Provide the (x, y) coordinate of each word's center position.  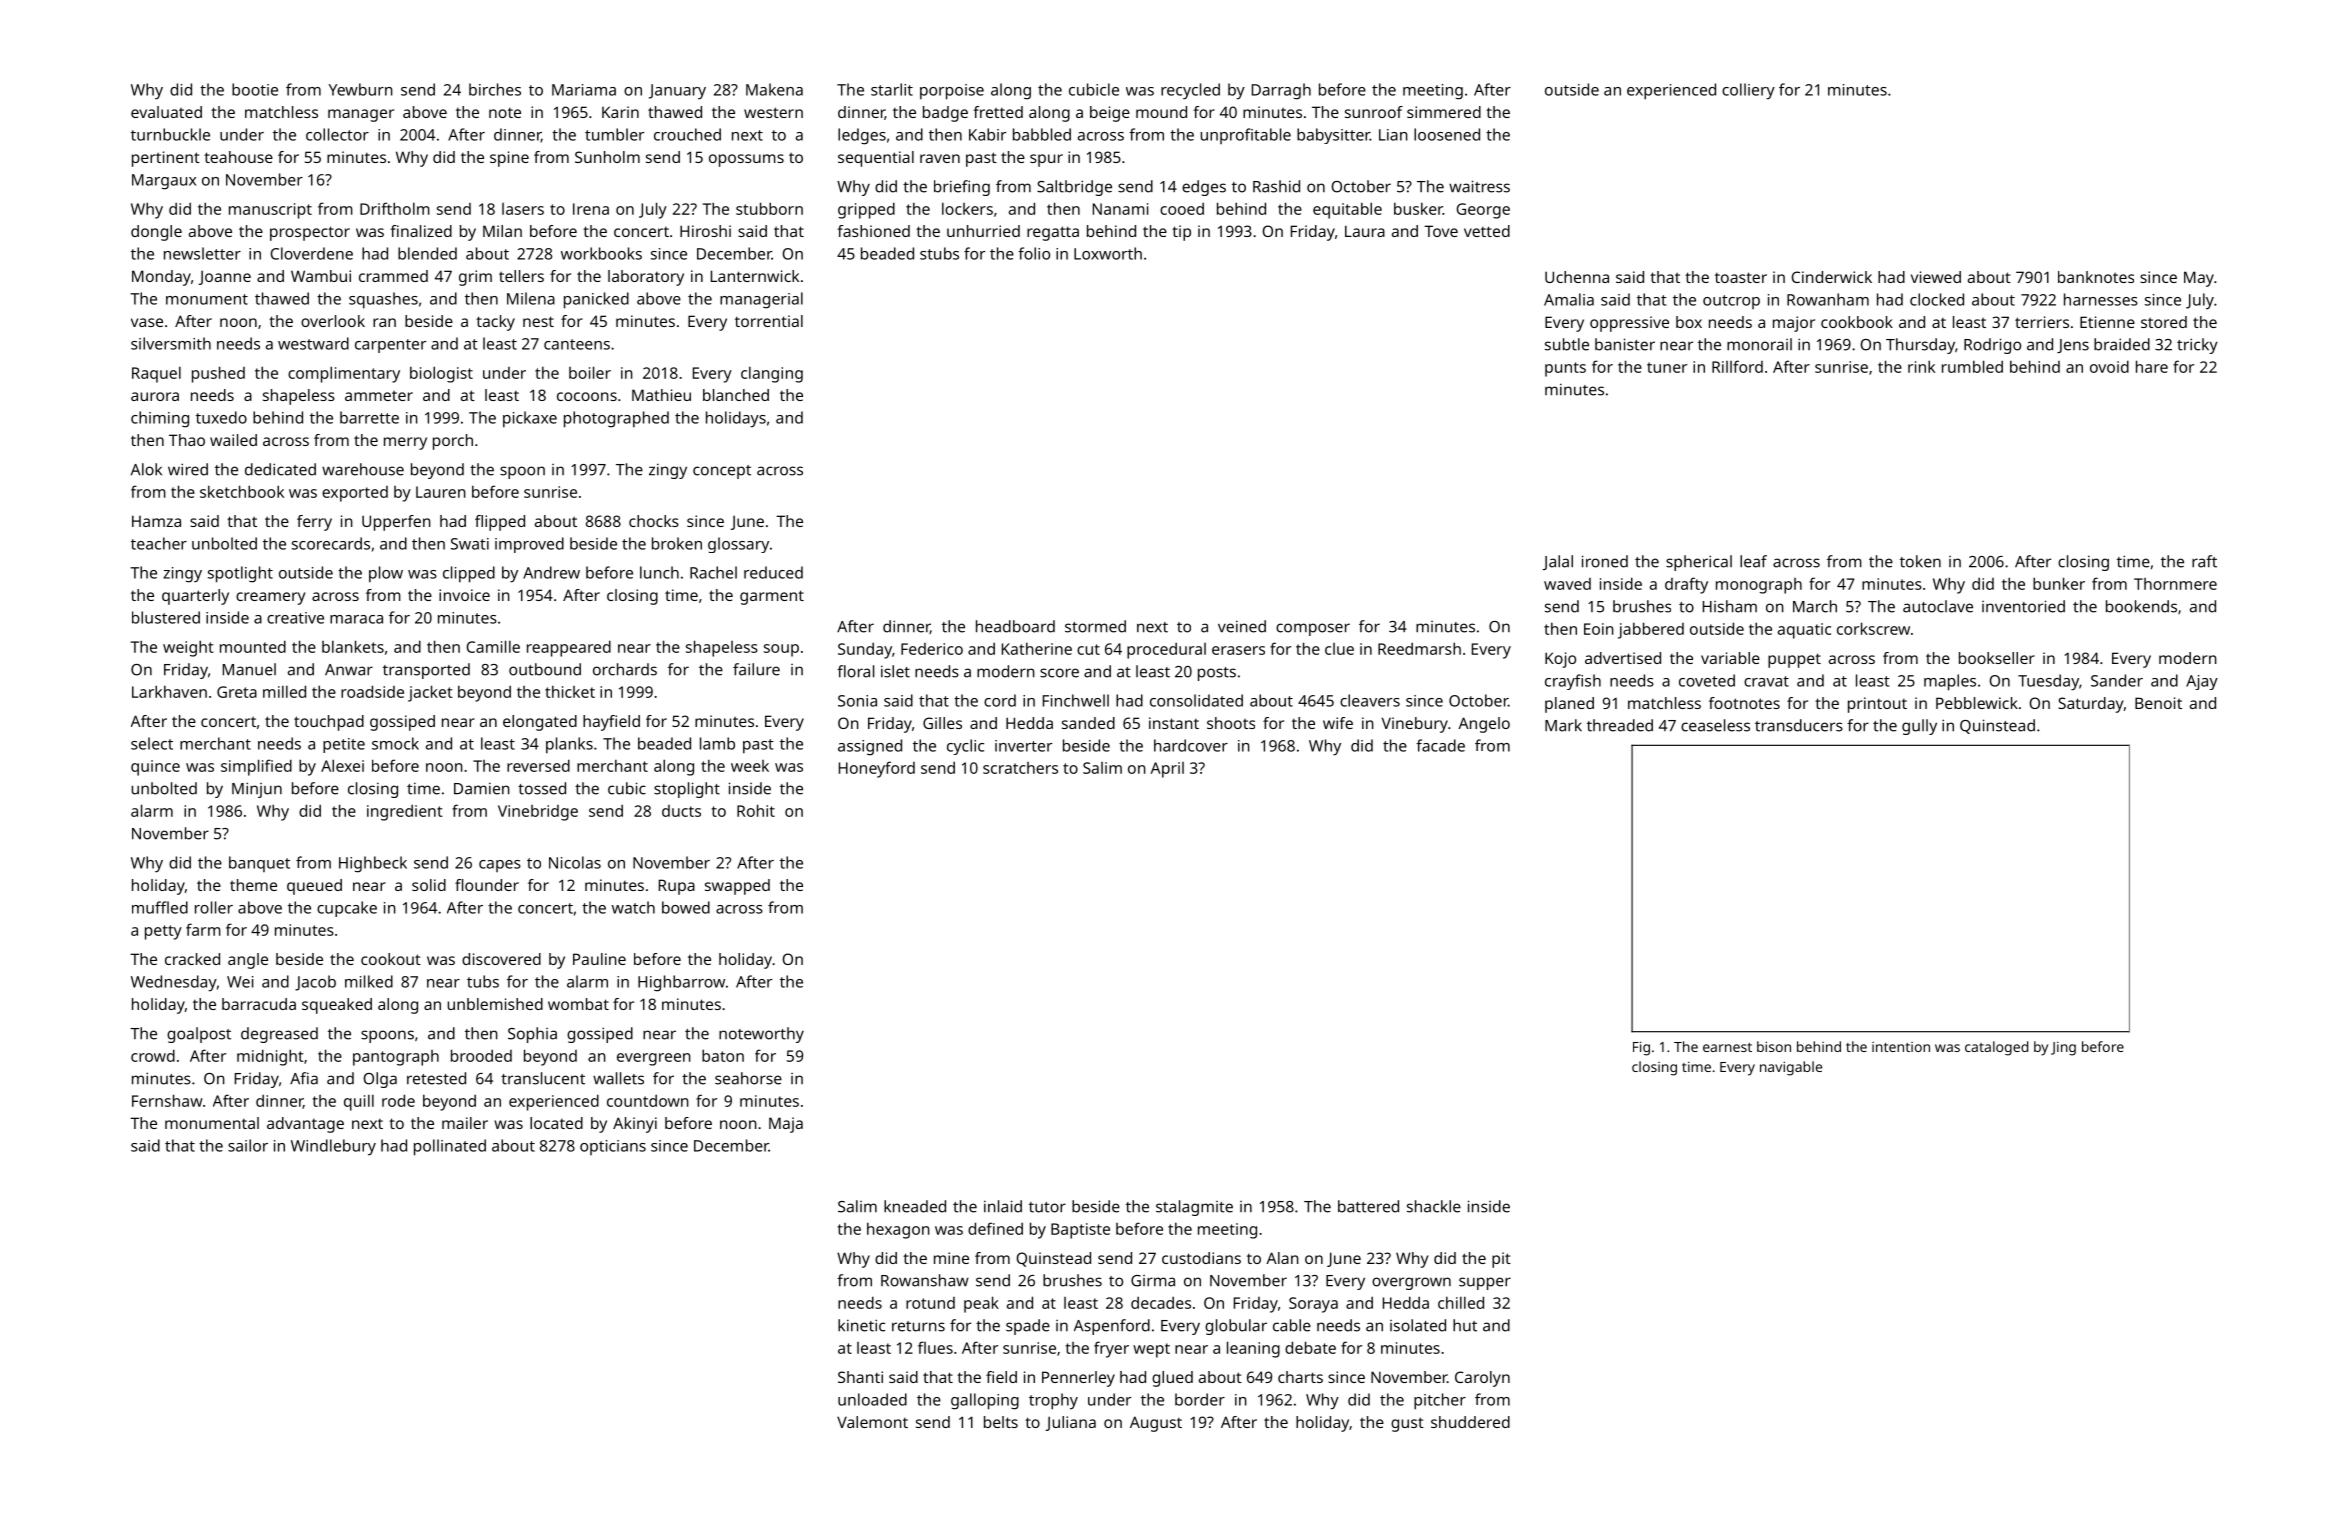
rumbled (1972, 366)
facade (1440, 745)
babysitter (1333, 136)
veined (1242, 626)
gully (1919, 727)
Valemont (872, 1422)
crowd (153, 1055)
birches (495, 89)
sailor (248, 1145)
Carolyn (1482, 1379)
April (1167, 770)
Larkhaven (169, 691)
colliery (1748, 91)
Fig (1641, 1048)
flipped (500, 523)
